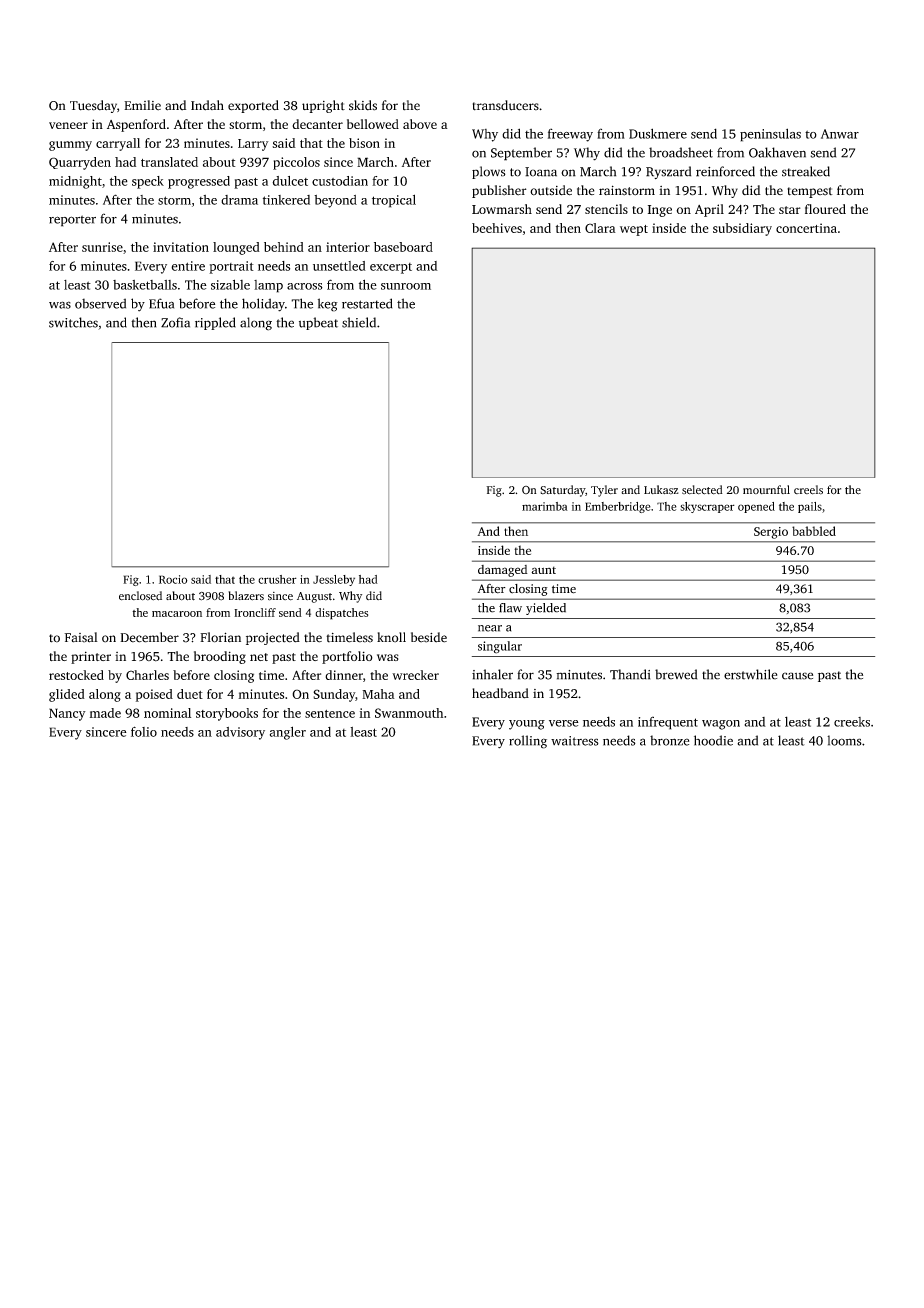  Describe the element at coordinates (173, 579) in the page. I see `Rocio` at that location.
